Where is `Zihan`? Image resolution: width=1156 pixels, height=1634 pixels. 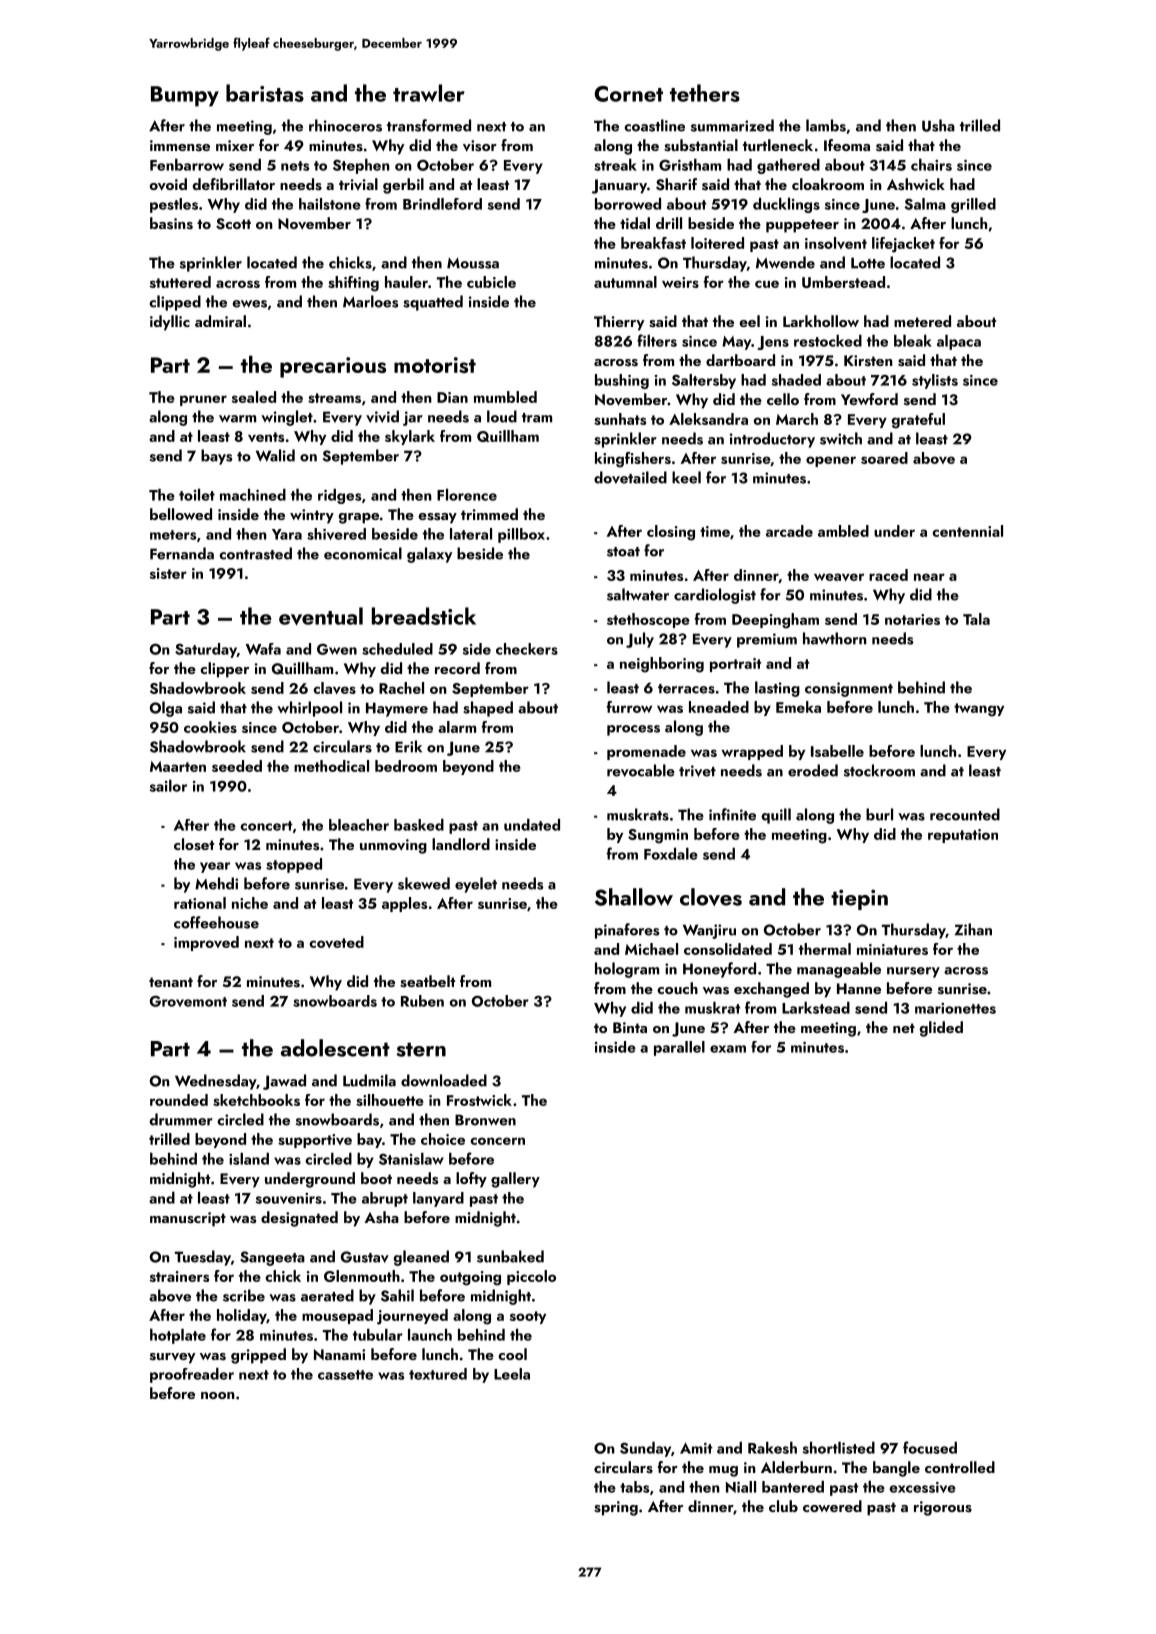 Zihan is located at coordinates (973, 929).
